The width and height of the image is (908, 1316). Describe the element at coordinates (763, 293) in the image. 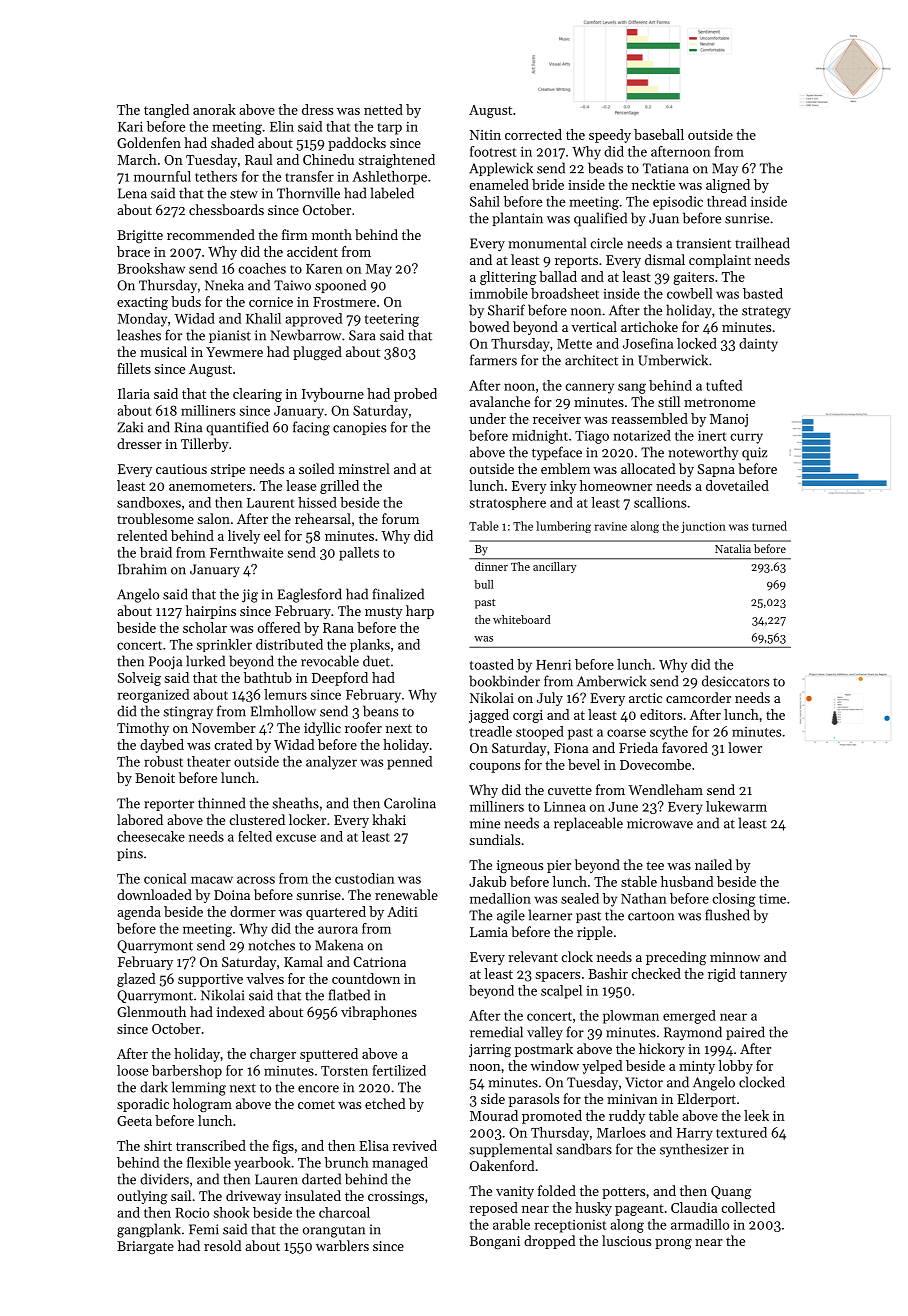

I see `basted` at that location.
